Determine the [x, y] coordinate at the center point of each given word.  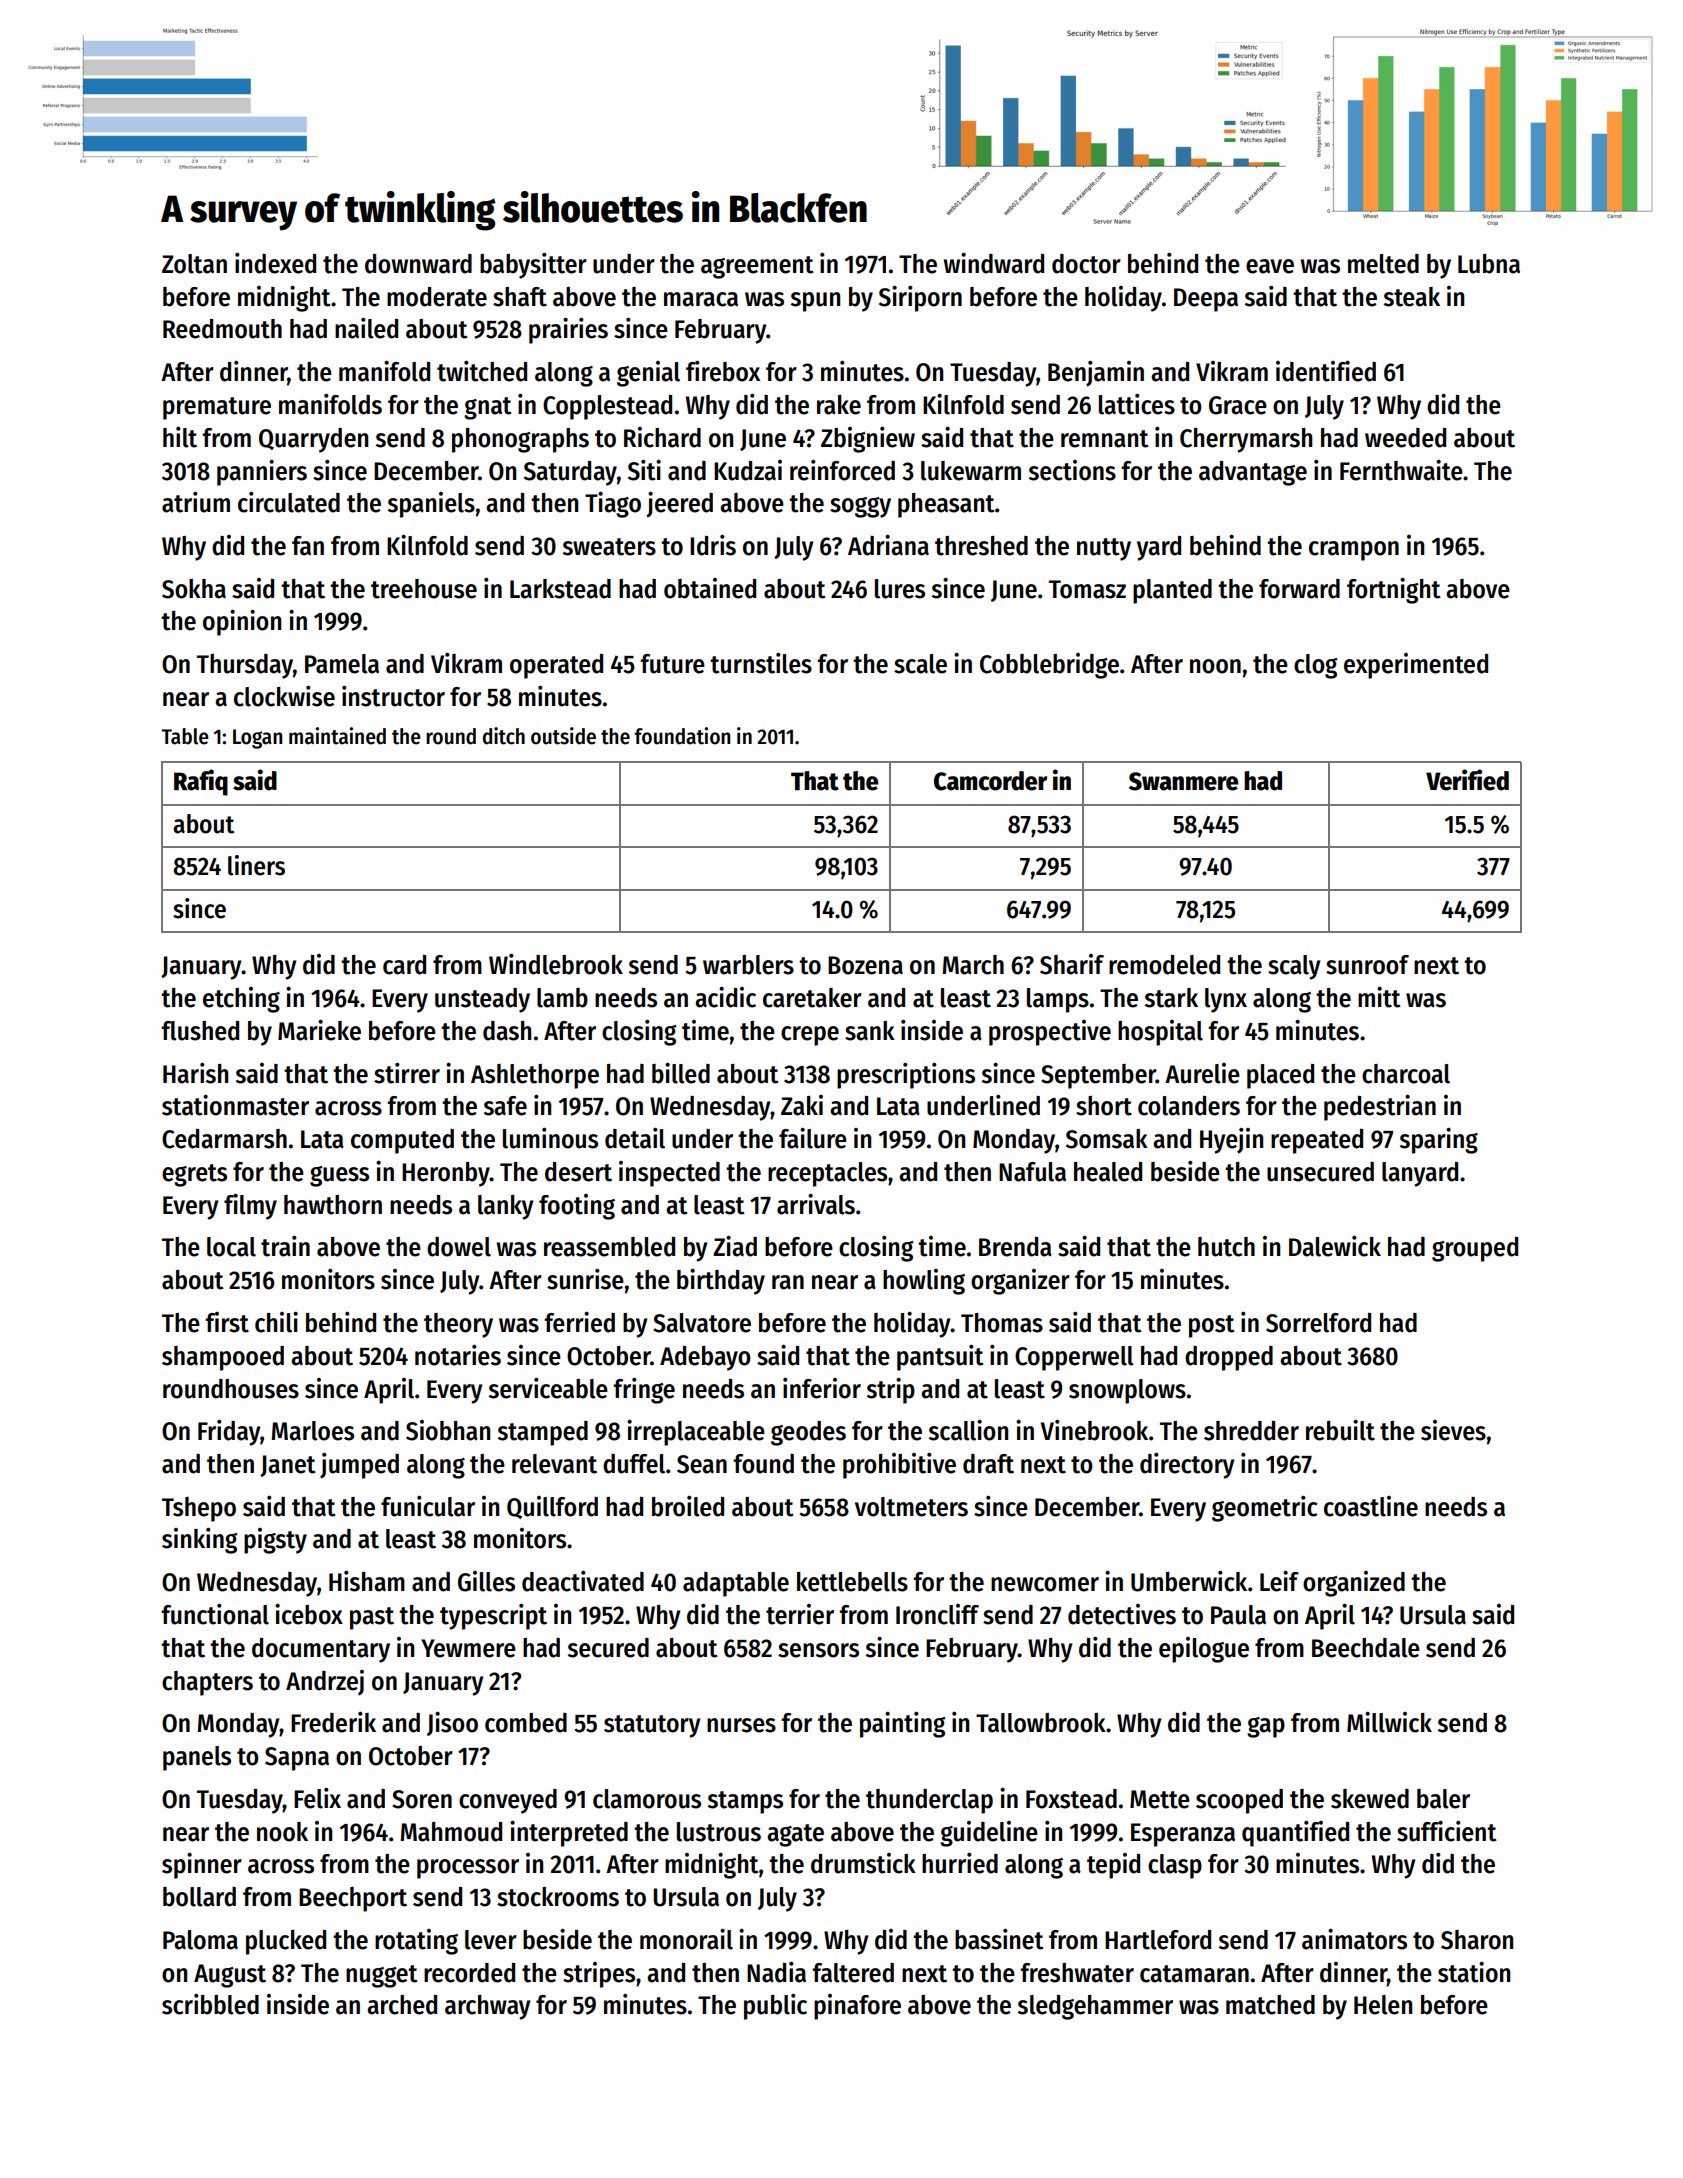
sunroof [1367, 965]
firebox [723, 371]
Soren [422, 1799]
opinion [242, 623]
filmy [250, 1207]
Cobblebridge [1049, 666]
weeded [1405, 438]
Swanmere [1183, 781]
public [775, 2007]
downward [418, 264]
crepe [810, 1036]
